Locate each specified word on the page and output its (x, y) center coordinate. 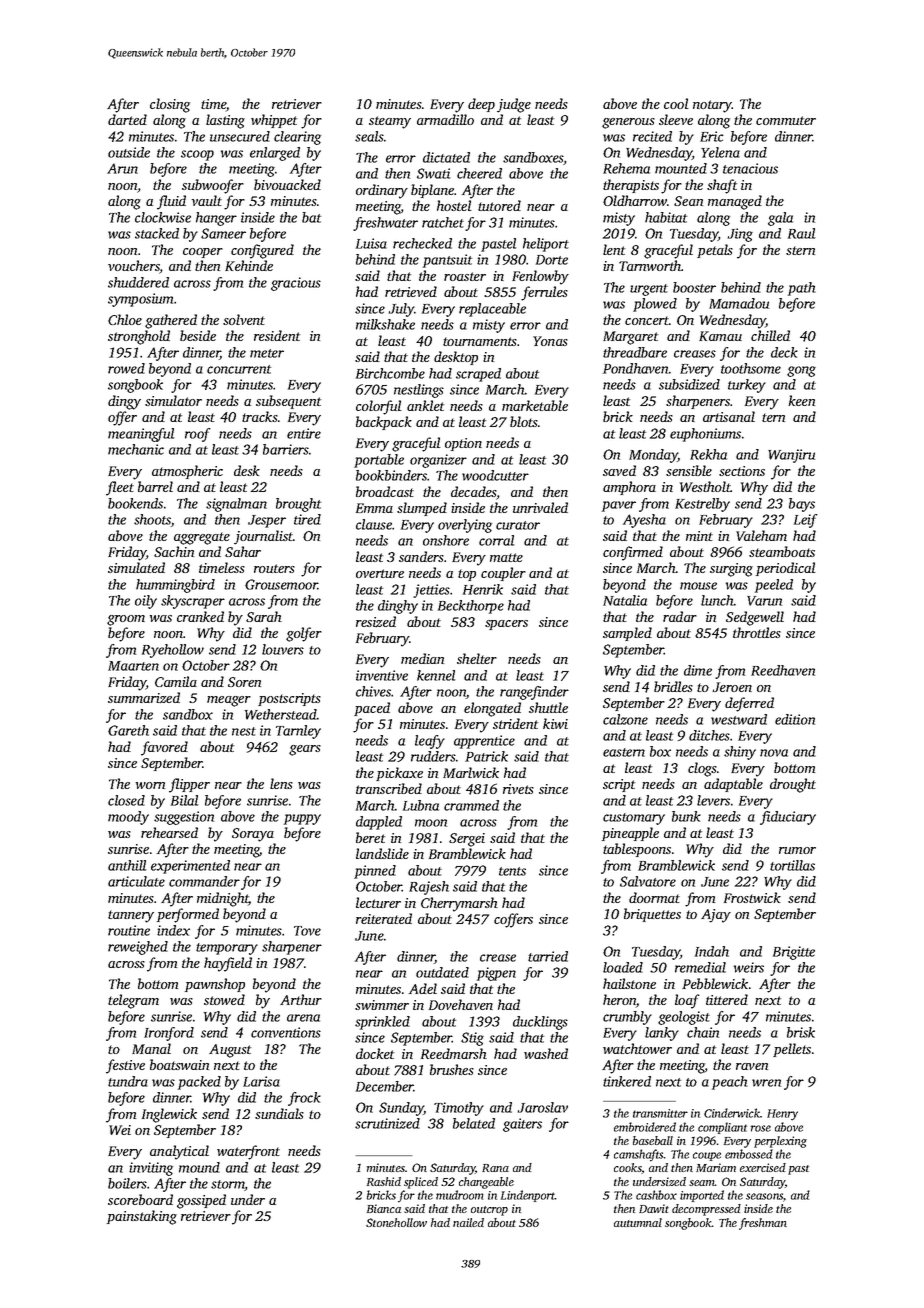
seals (369, 136)
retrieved (411, 291)
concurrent (239, 369)
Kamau (720, 336)
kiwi (555, 723)
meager (229, 701)
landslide (382, 853)
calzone (625, 719)
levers (713, 800)
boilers (127, 1183)
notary (712, 106)
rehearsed (169, 832)
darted (127, 119)
